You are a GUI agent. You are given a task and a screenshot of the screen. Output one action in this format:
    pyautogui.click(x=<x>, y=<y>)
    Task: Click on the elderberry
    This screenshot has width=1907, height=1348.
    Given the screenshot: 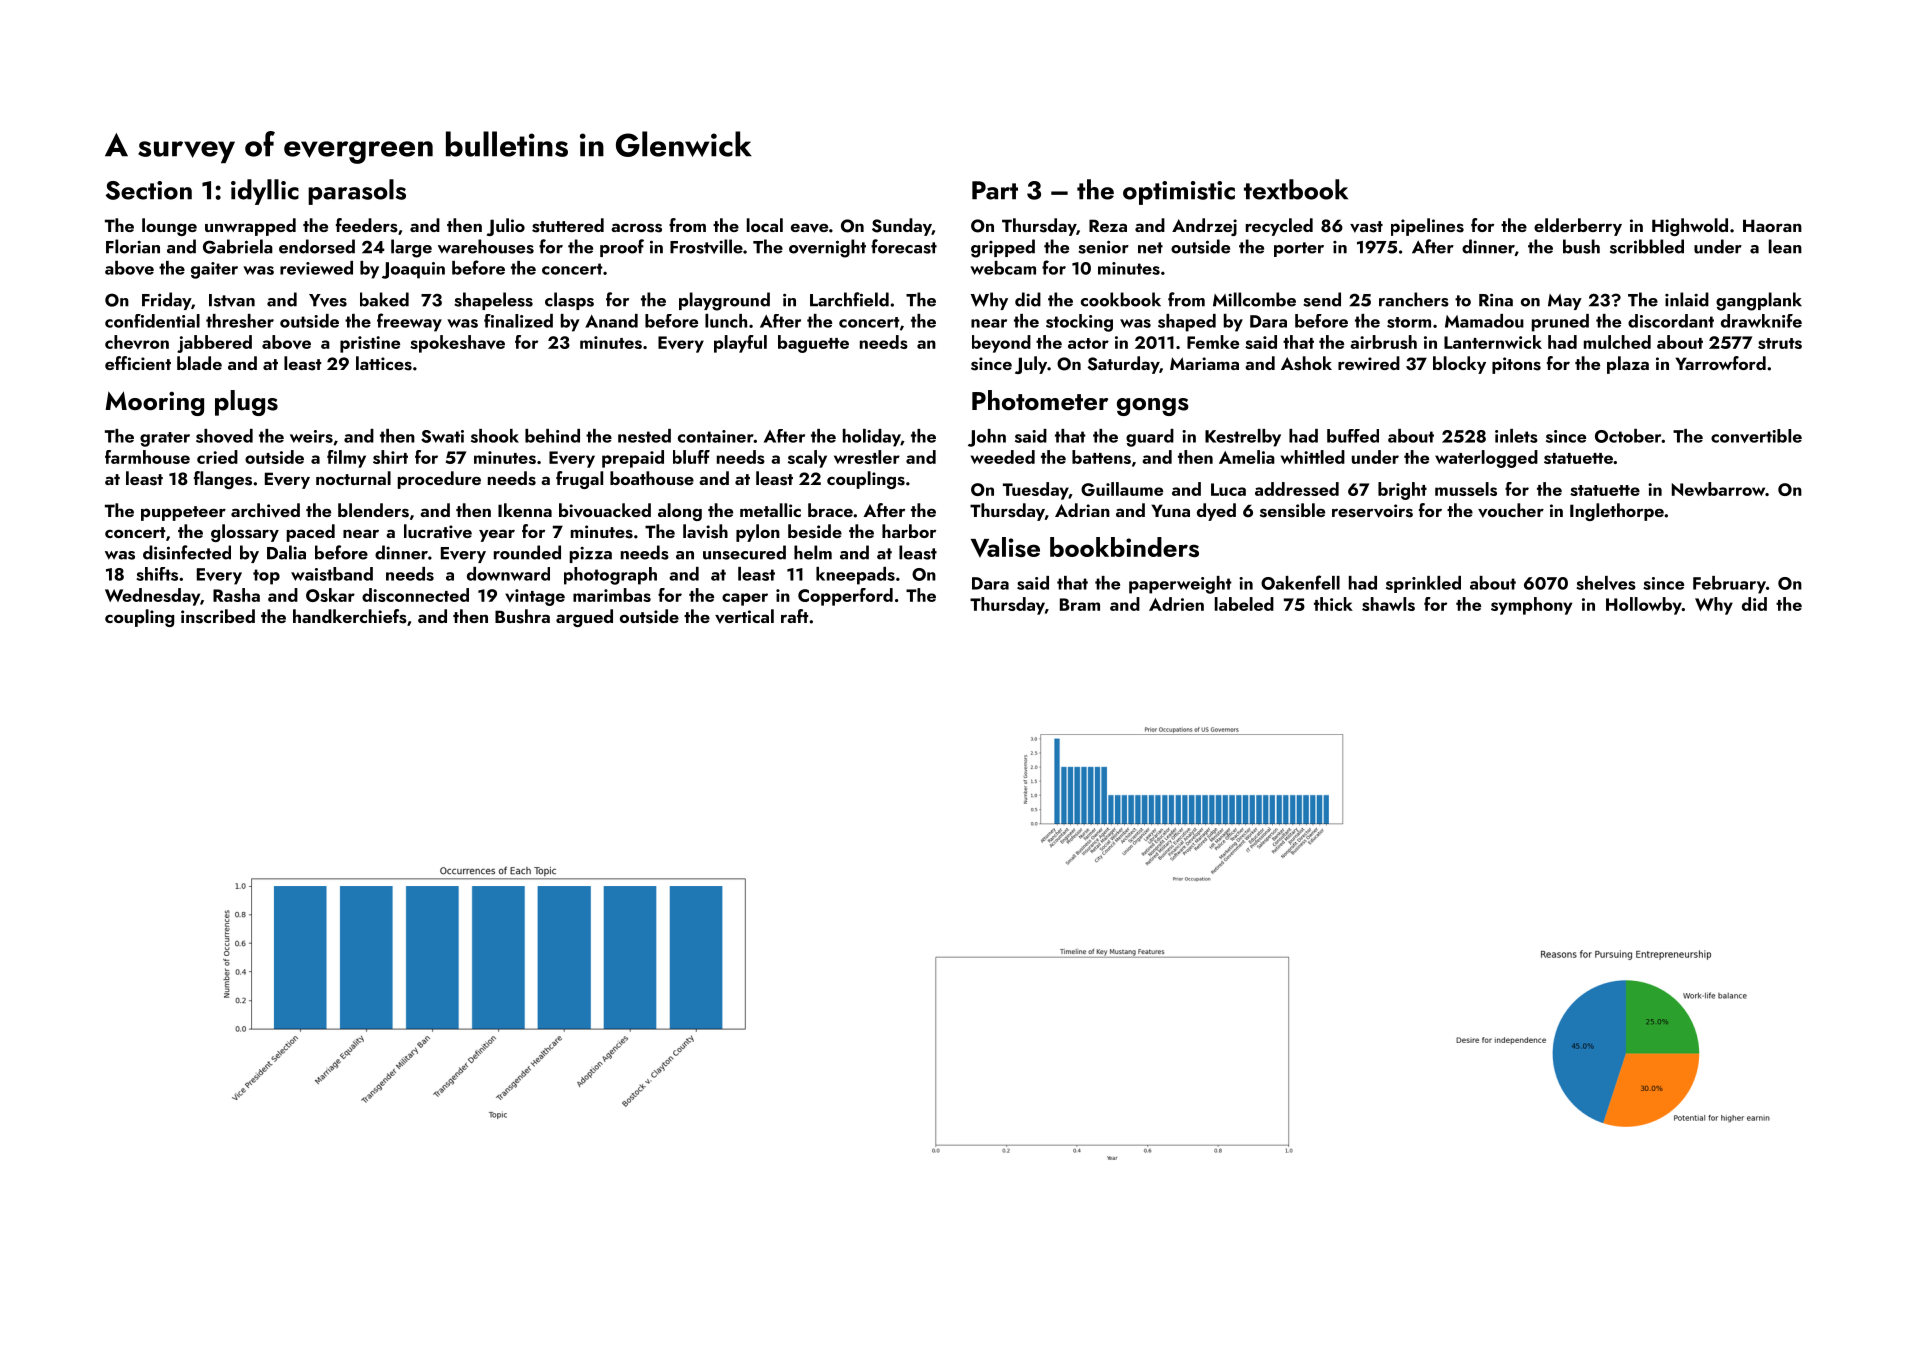 What is the action you would take?
    pyautogui.click(x=1578, y=227)
